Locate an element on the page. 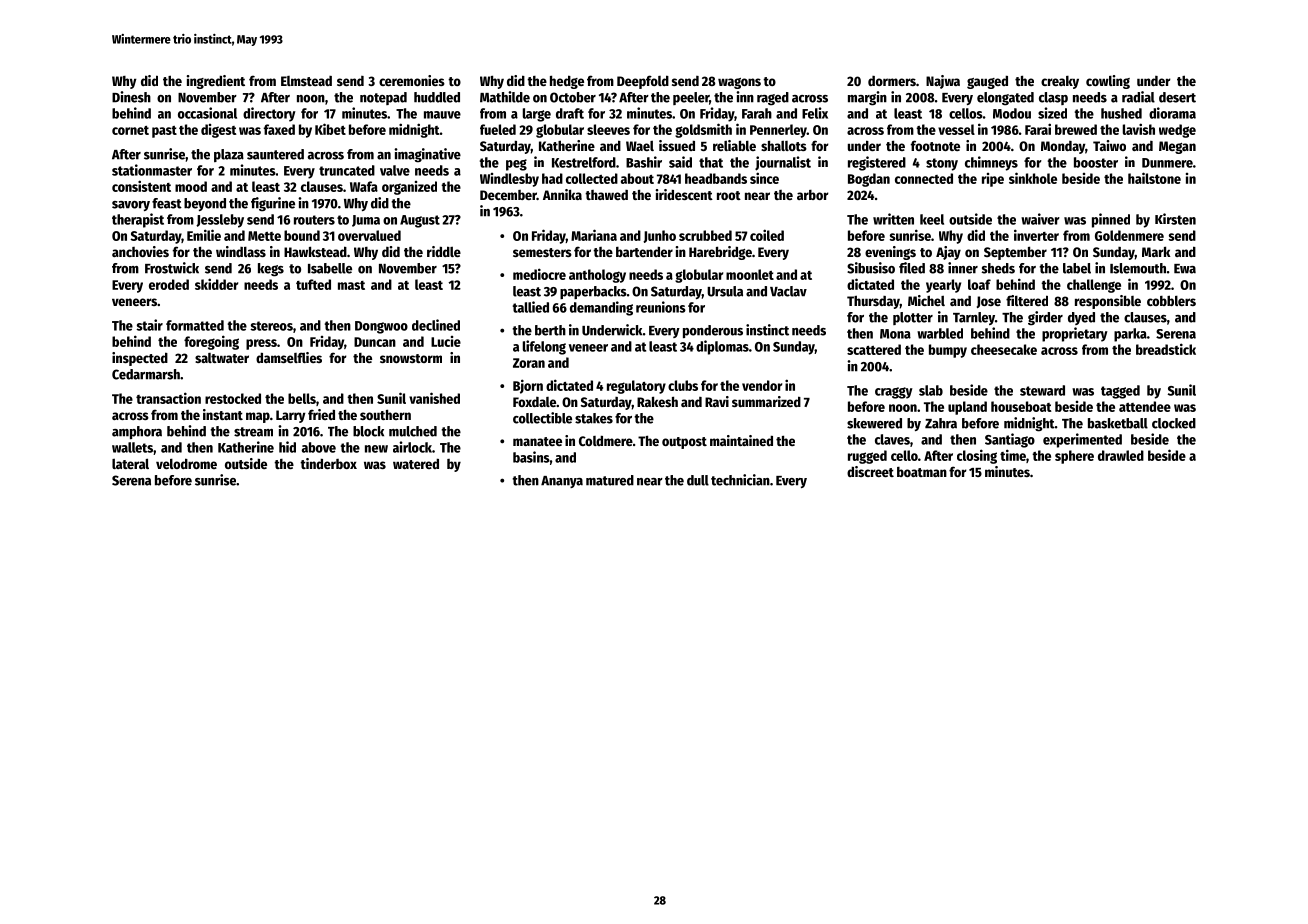  Elmstead is located at coordinates (306, 81).
